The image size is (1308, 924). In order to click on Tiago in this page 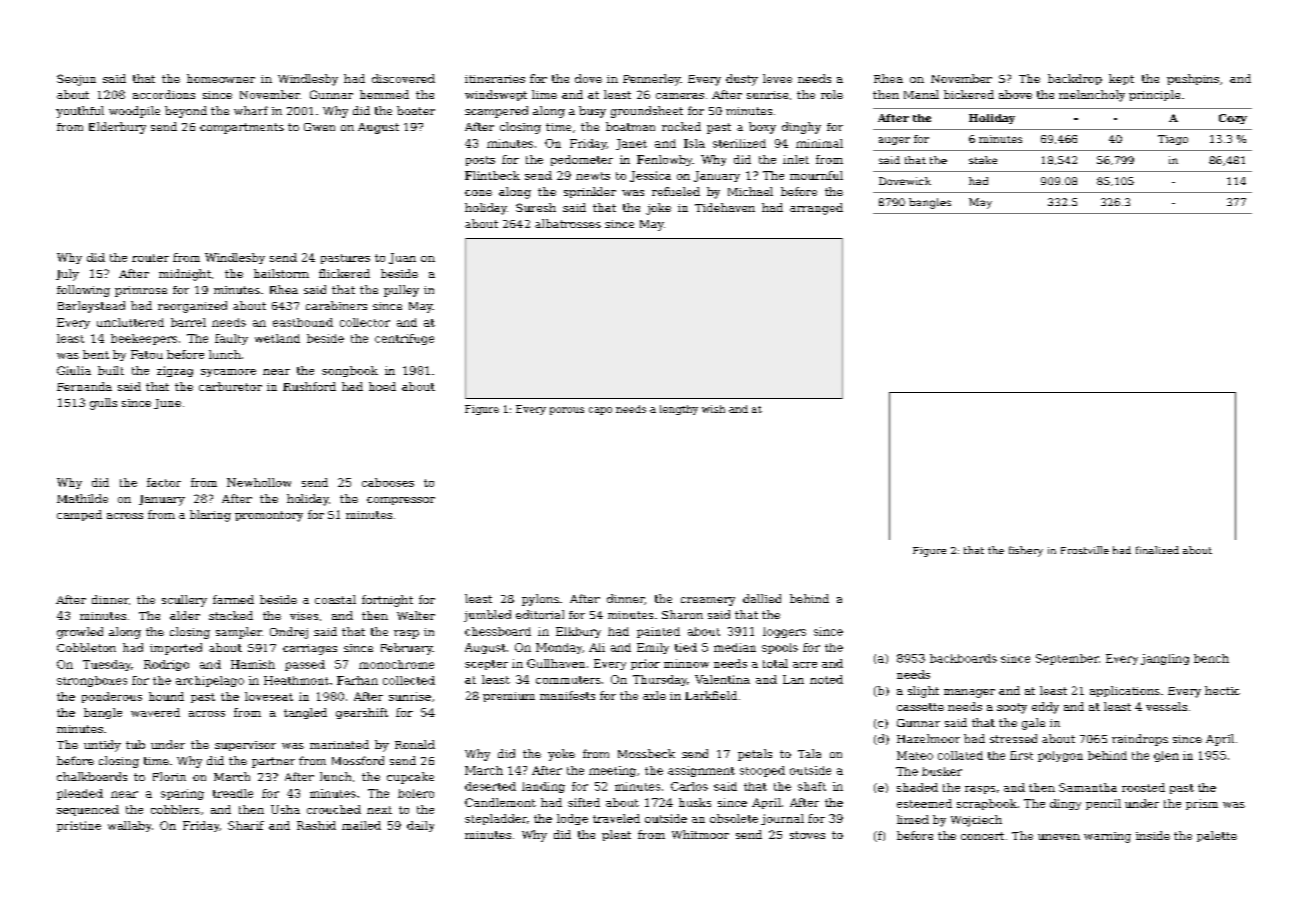, I will do `click(1173, 140)`.
